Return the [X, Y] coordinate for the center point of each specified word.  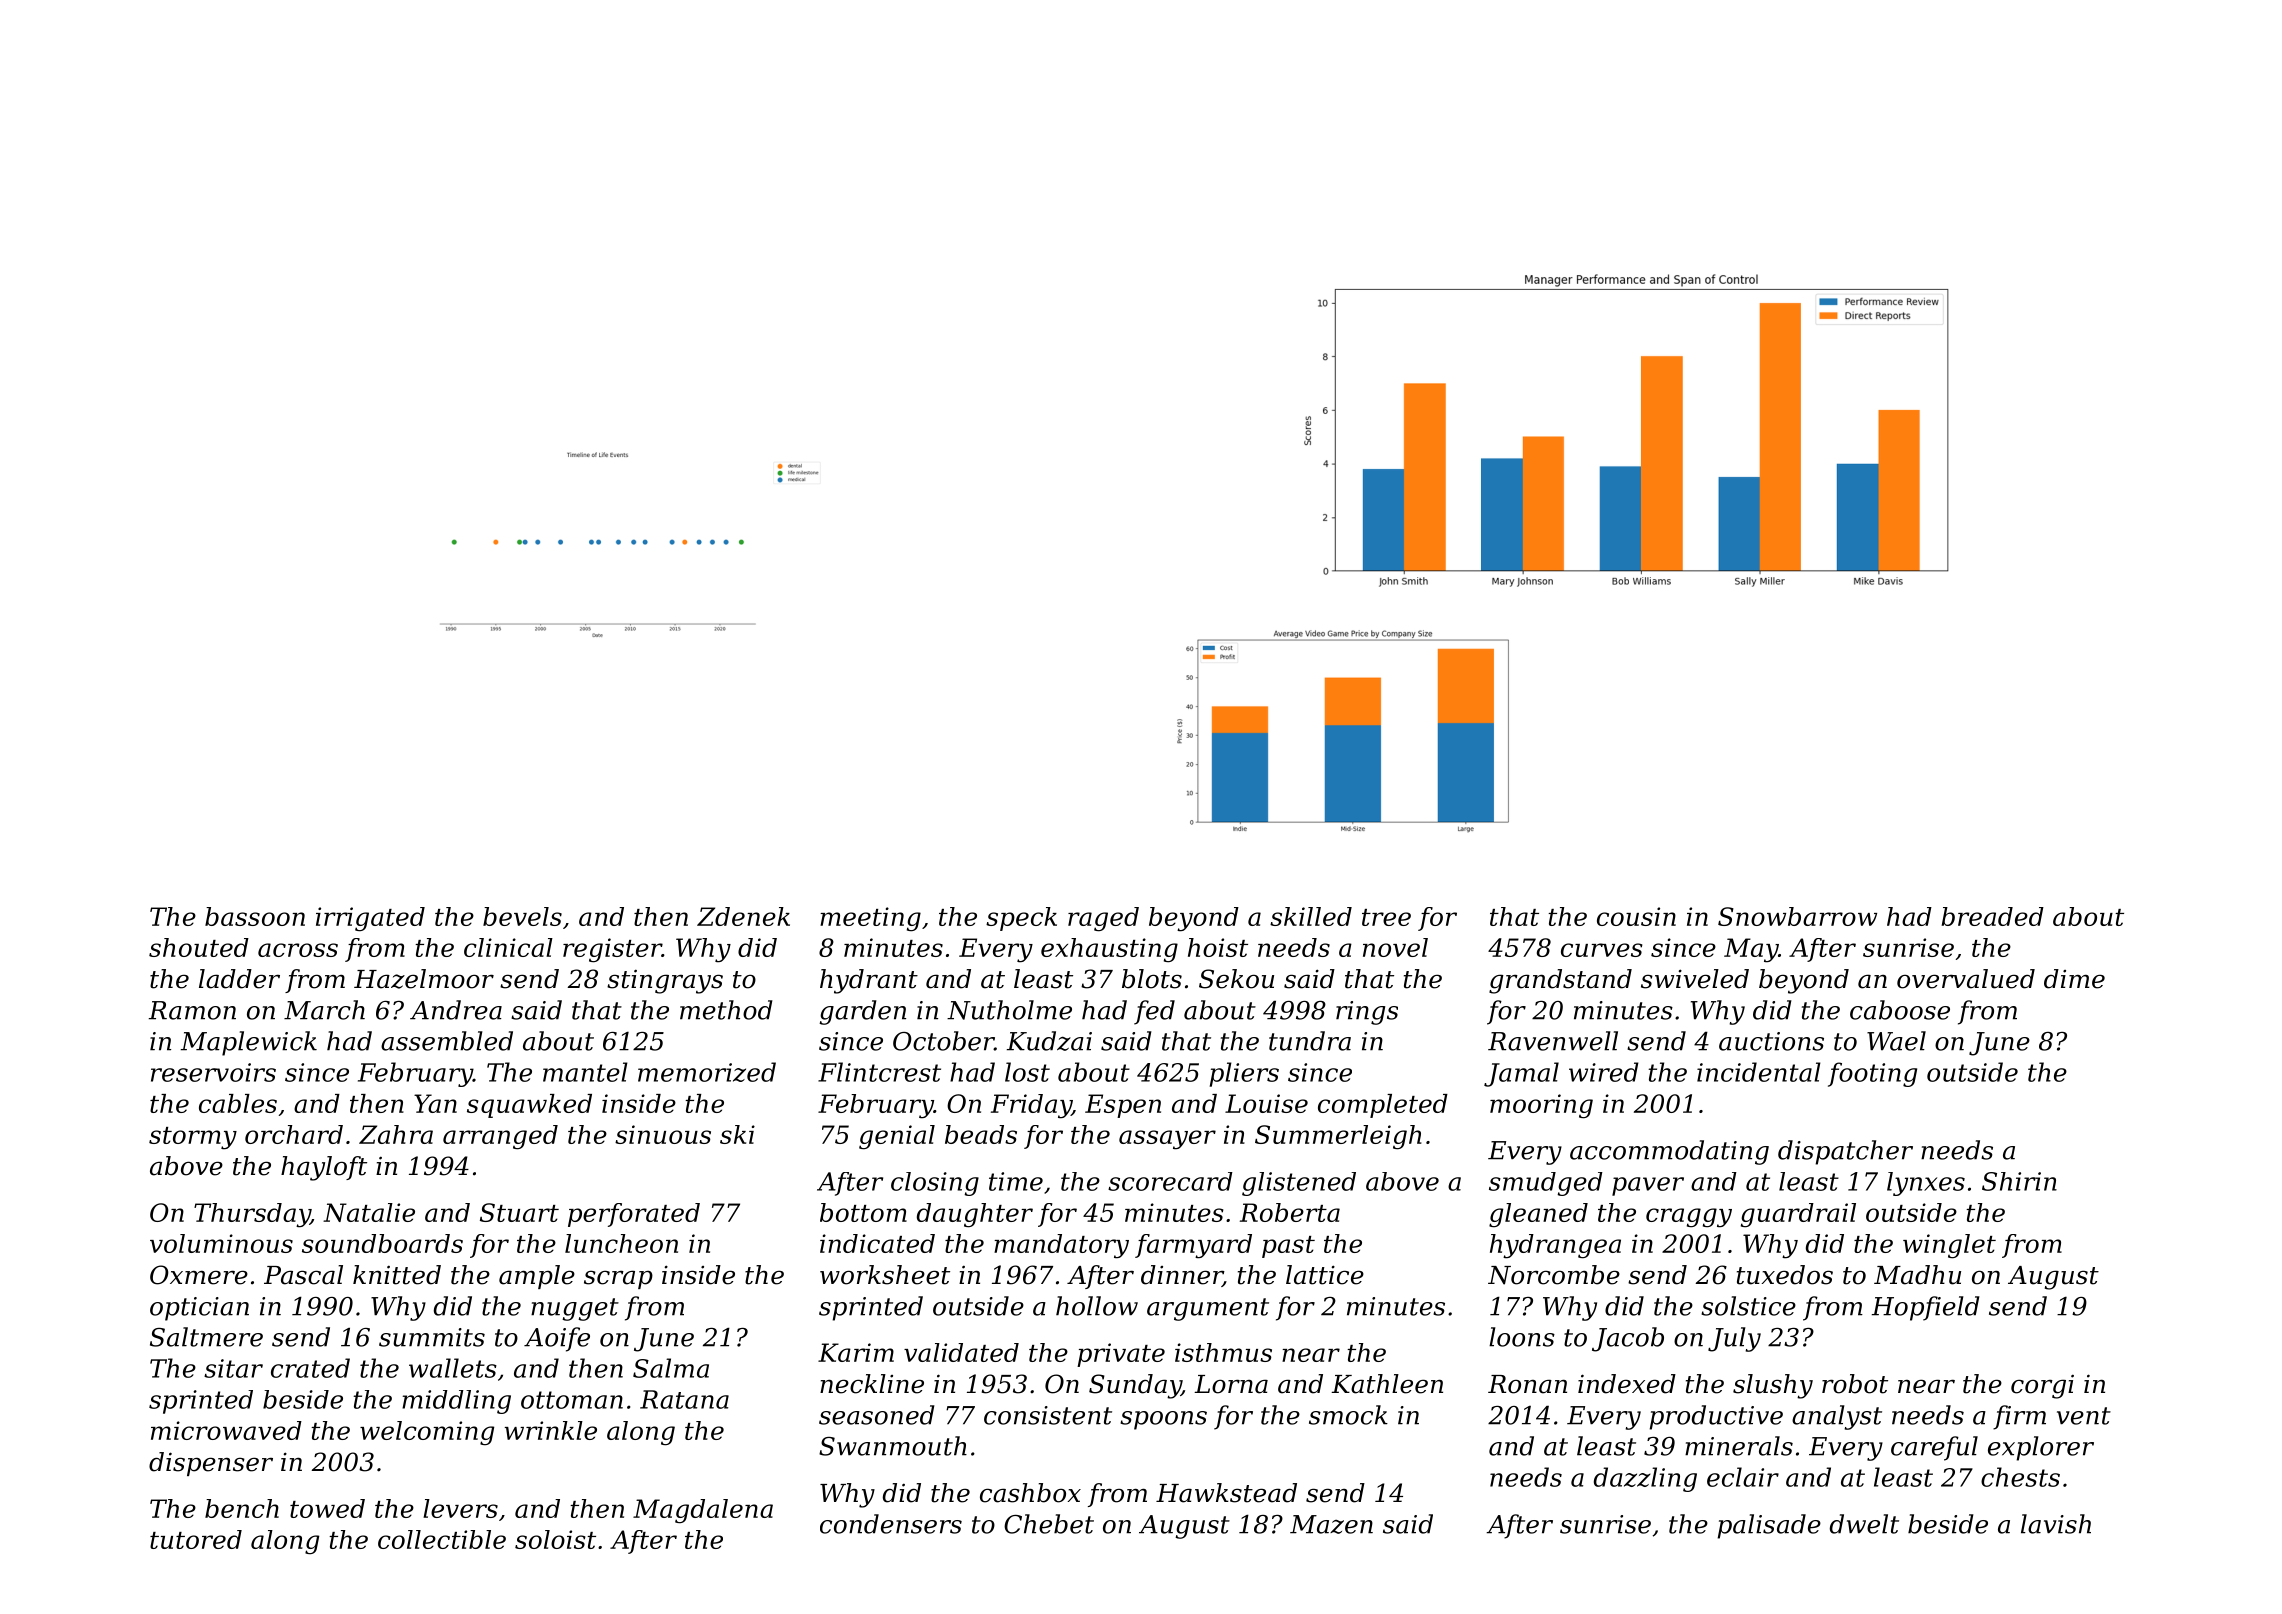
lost [1027, 1072]
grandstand [1560, 981]
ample [537, 1277]
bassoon [255, 916]
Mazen [1331, 1524]
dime [2074, 979]
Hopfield [1926, 1308]
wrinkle [551, 1430]
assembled [447, 1041]
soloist [555, 1539]
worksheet [885, 1275]
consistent [1048, 1415]
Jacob [1628, 1339]
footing [1872, 1074]
